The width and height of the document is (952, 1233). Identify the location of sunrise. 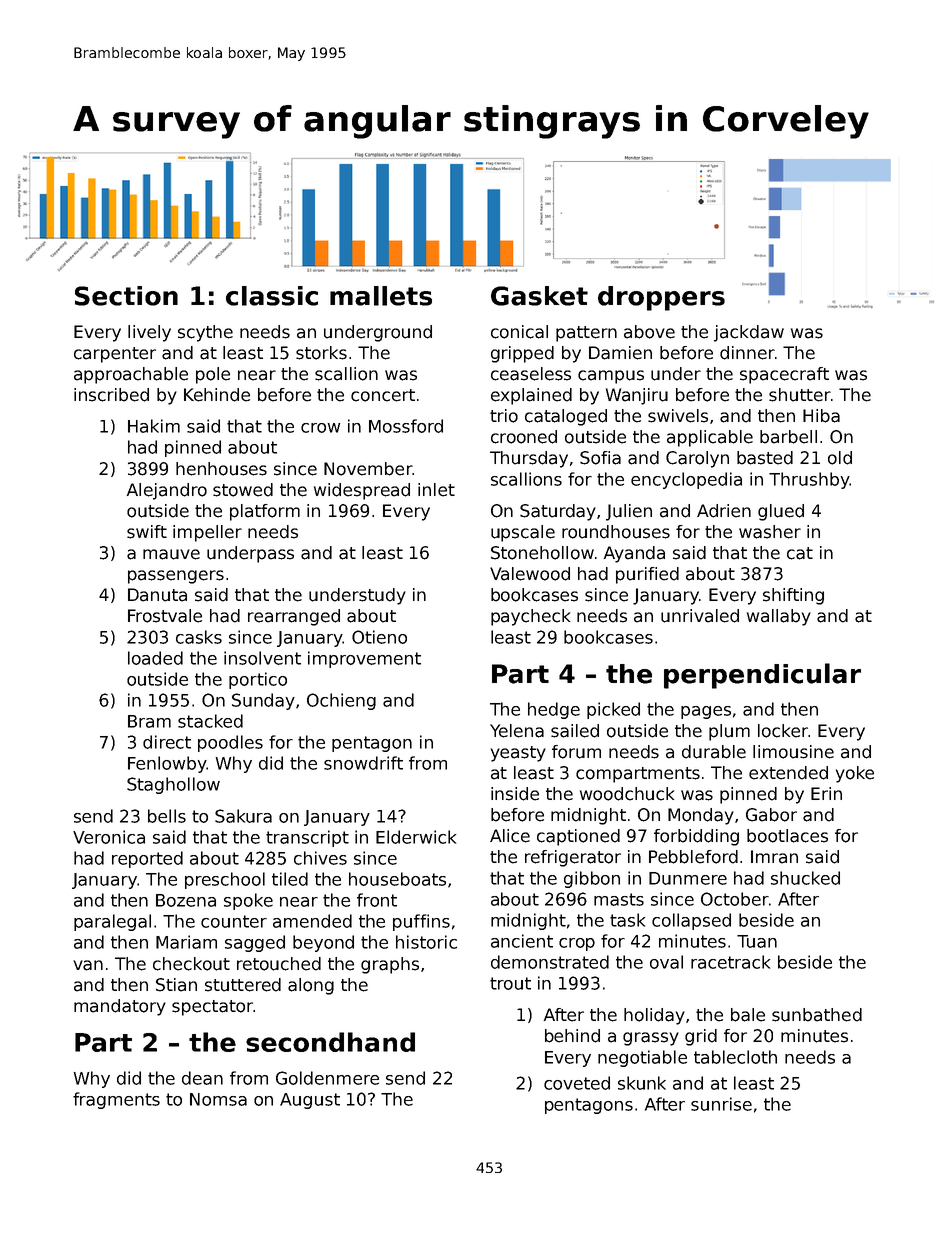
(721, 1104).
